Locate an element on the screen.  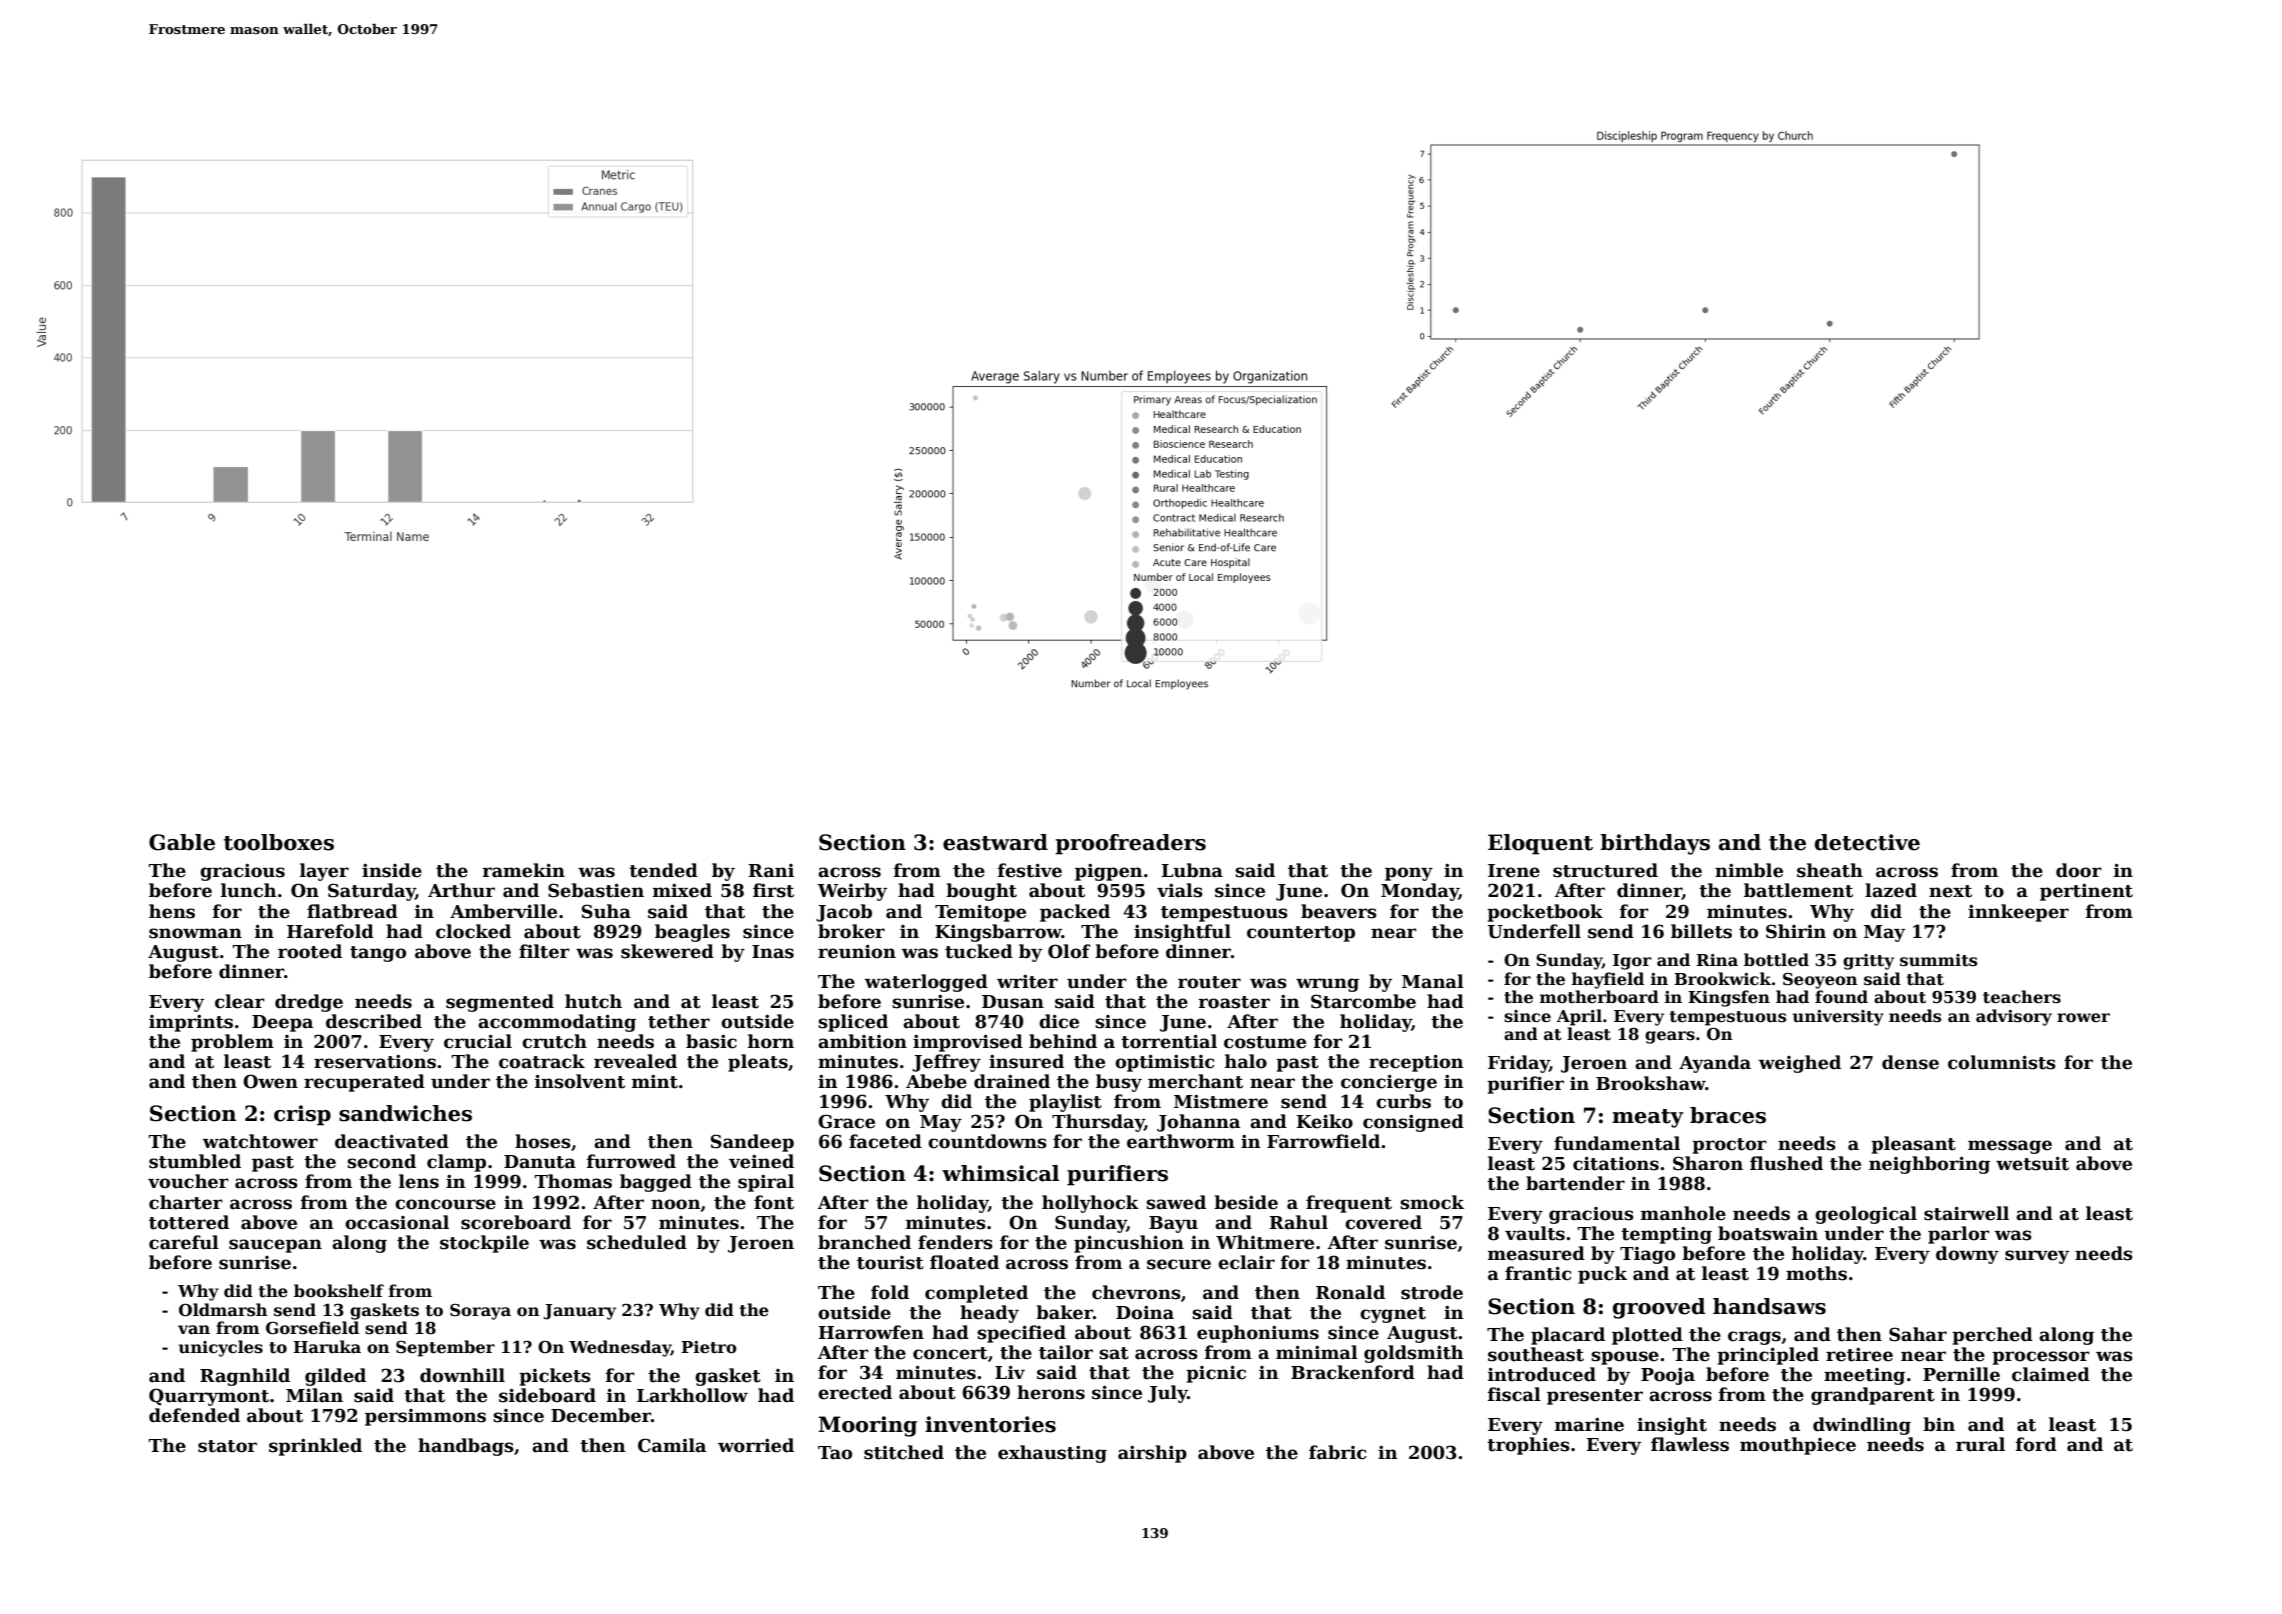
Ronald is located at coordinates (1350, 1292).
